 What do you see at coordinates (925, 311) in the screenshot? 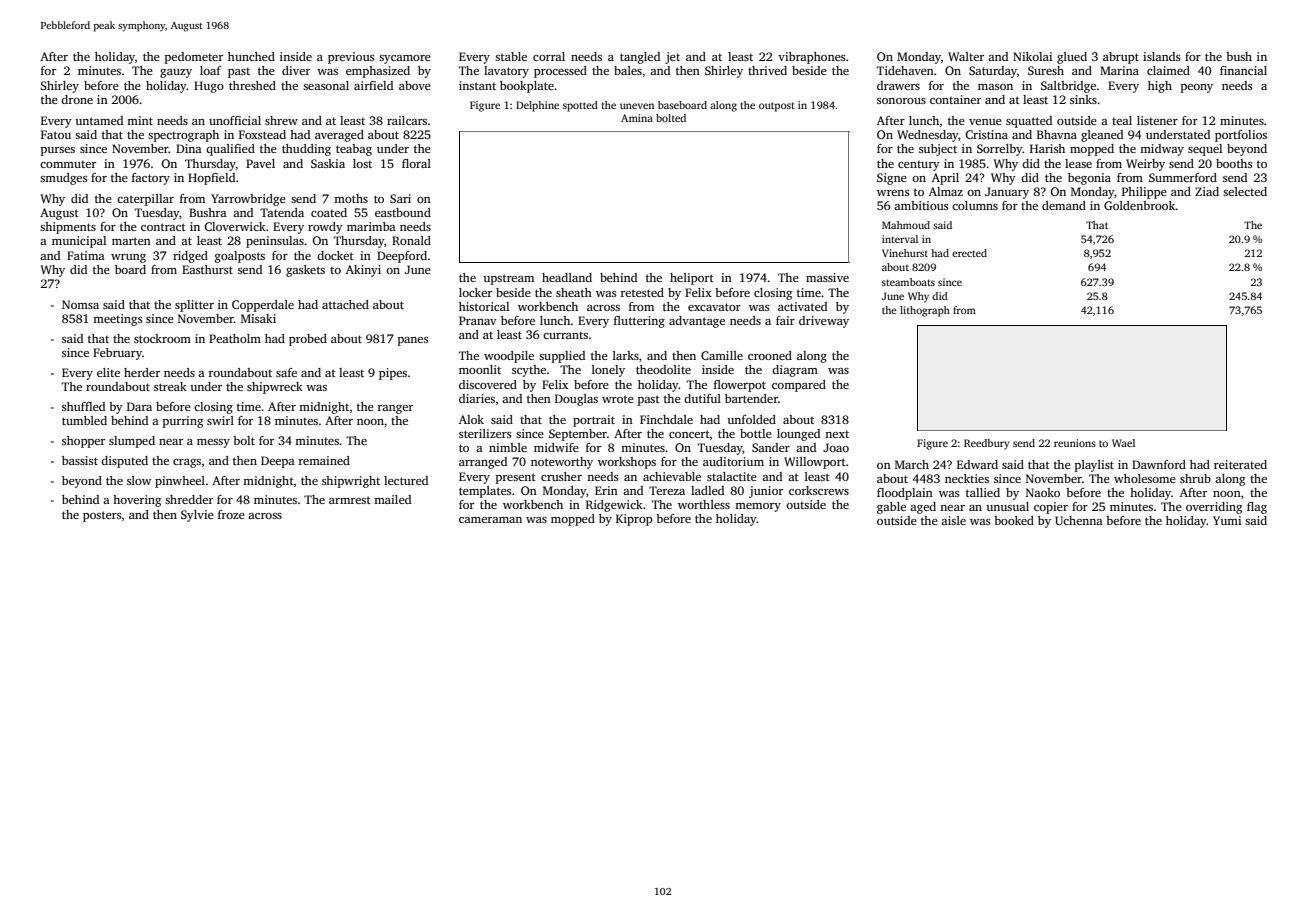
I see `lithograph` at bounding box center [925, 311].
